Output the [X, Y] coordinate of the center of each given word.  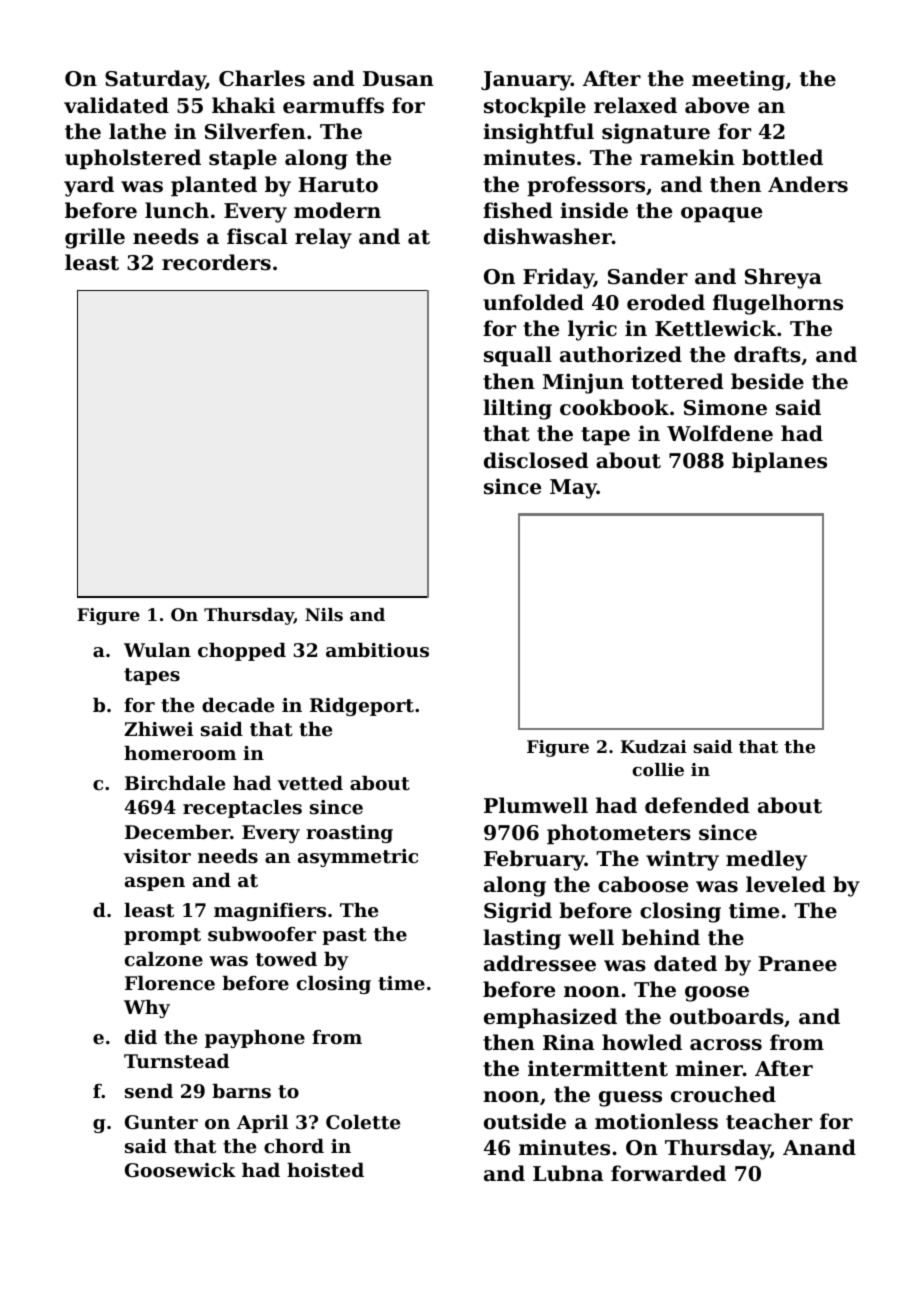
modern [337, 210]
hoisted [325, 1170]
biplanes [779, 462]
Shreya [783, 278]
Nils [324, 614]
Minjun [583, 383]
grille [95, 238]
